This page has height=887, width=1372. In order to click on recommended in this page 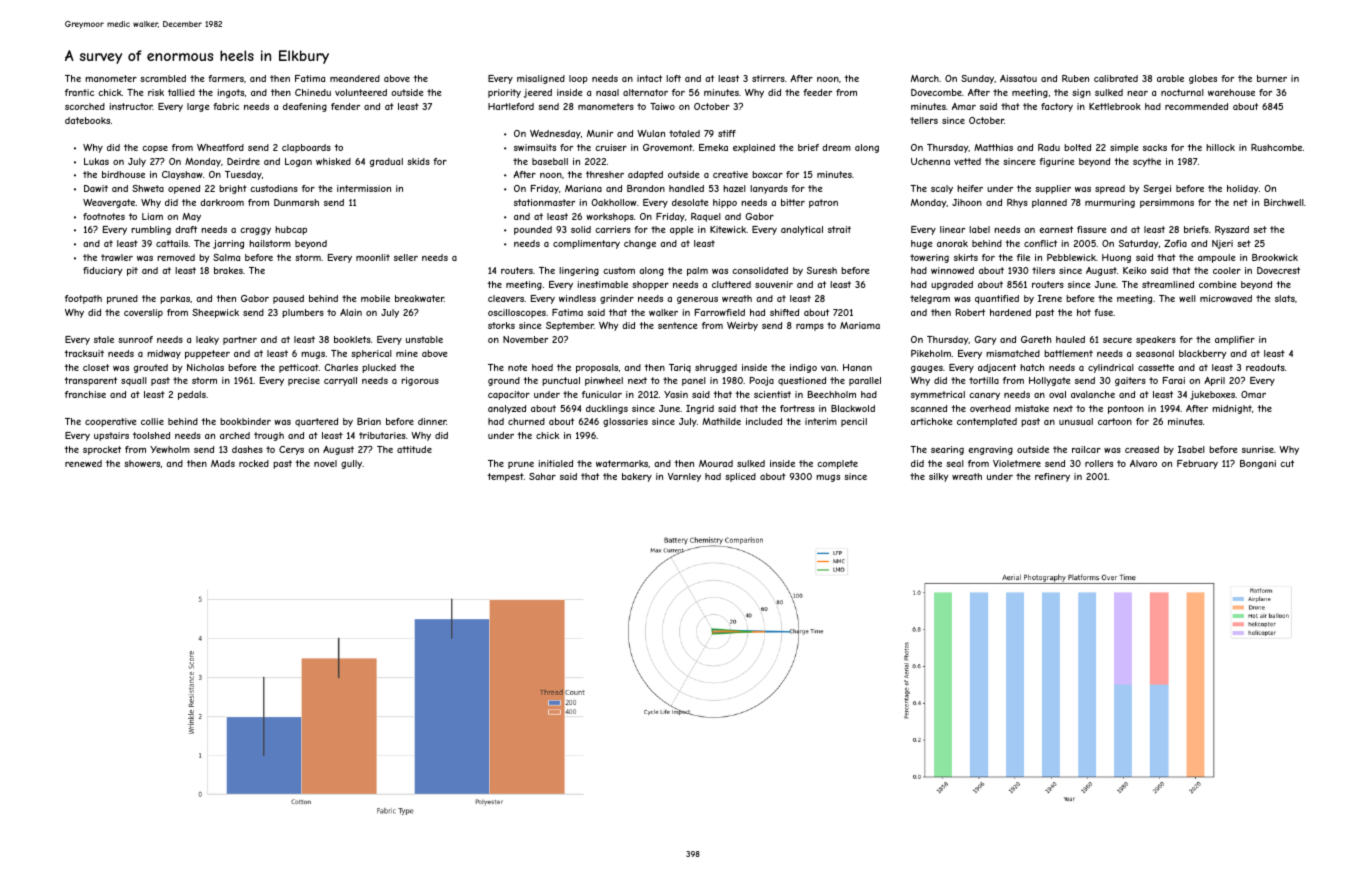, I will do `click(1196, 106)`.
